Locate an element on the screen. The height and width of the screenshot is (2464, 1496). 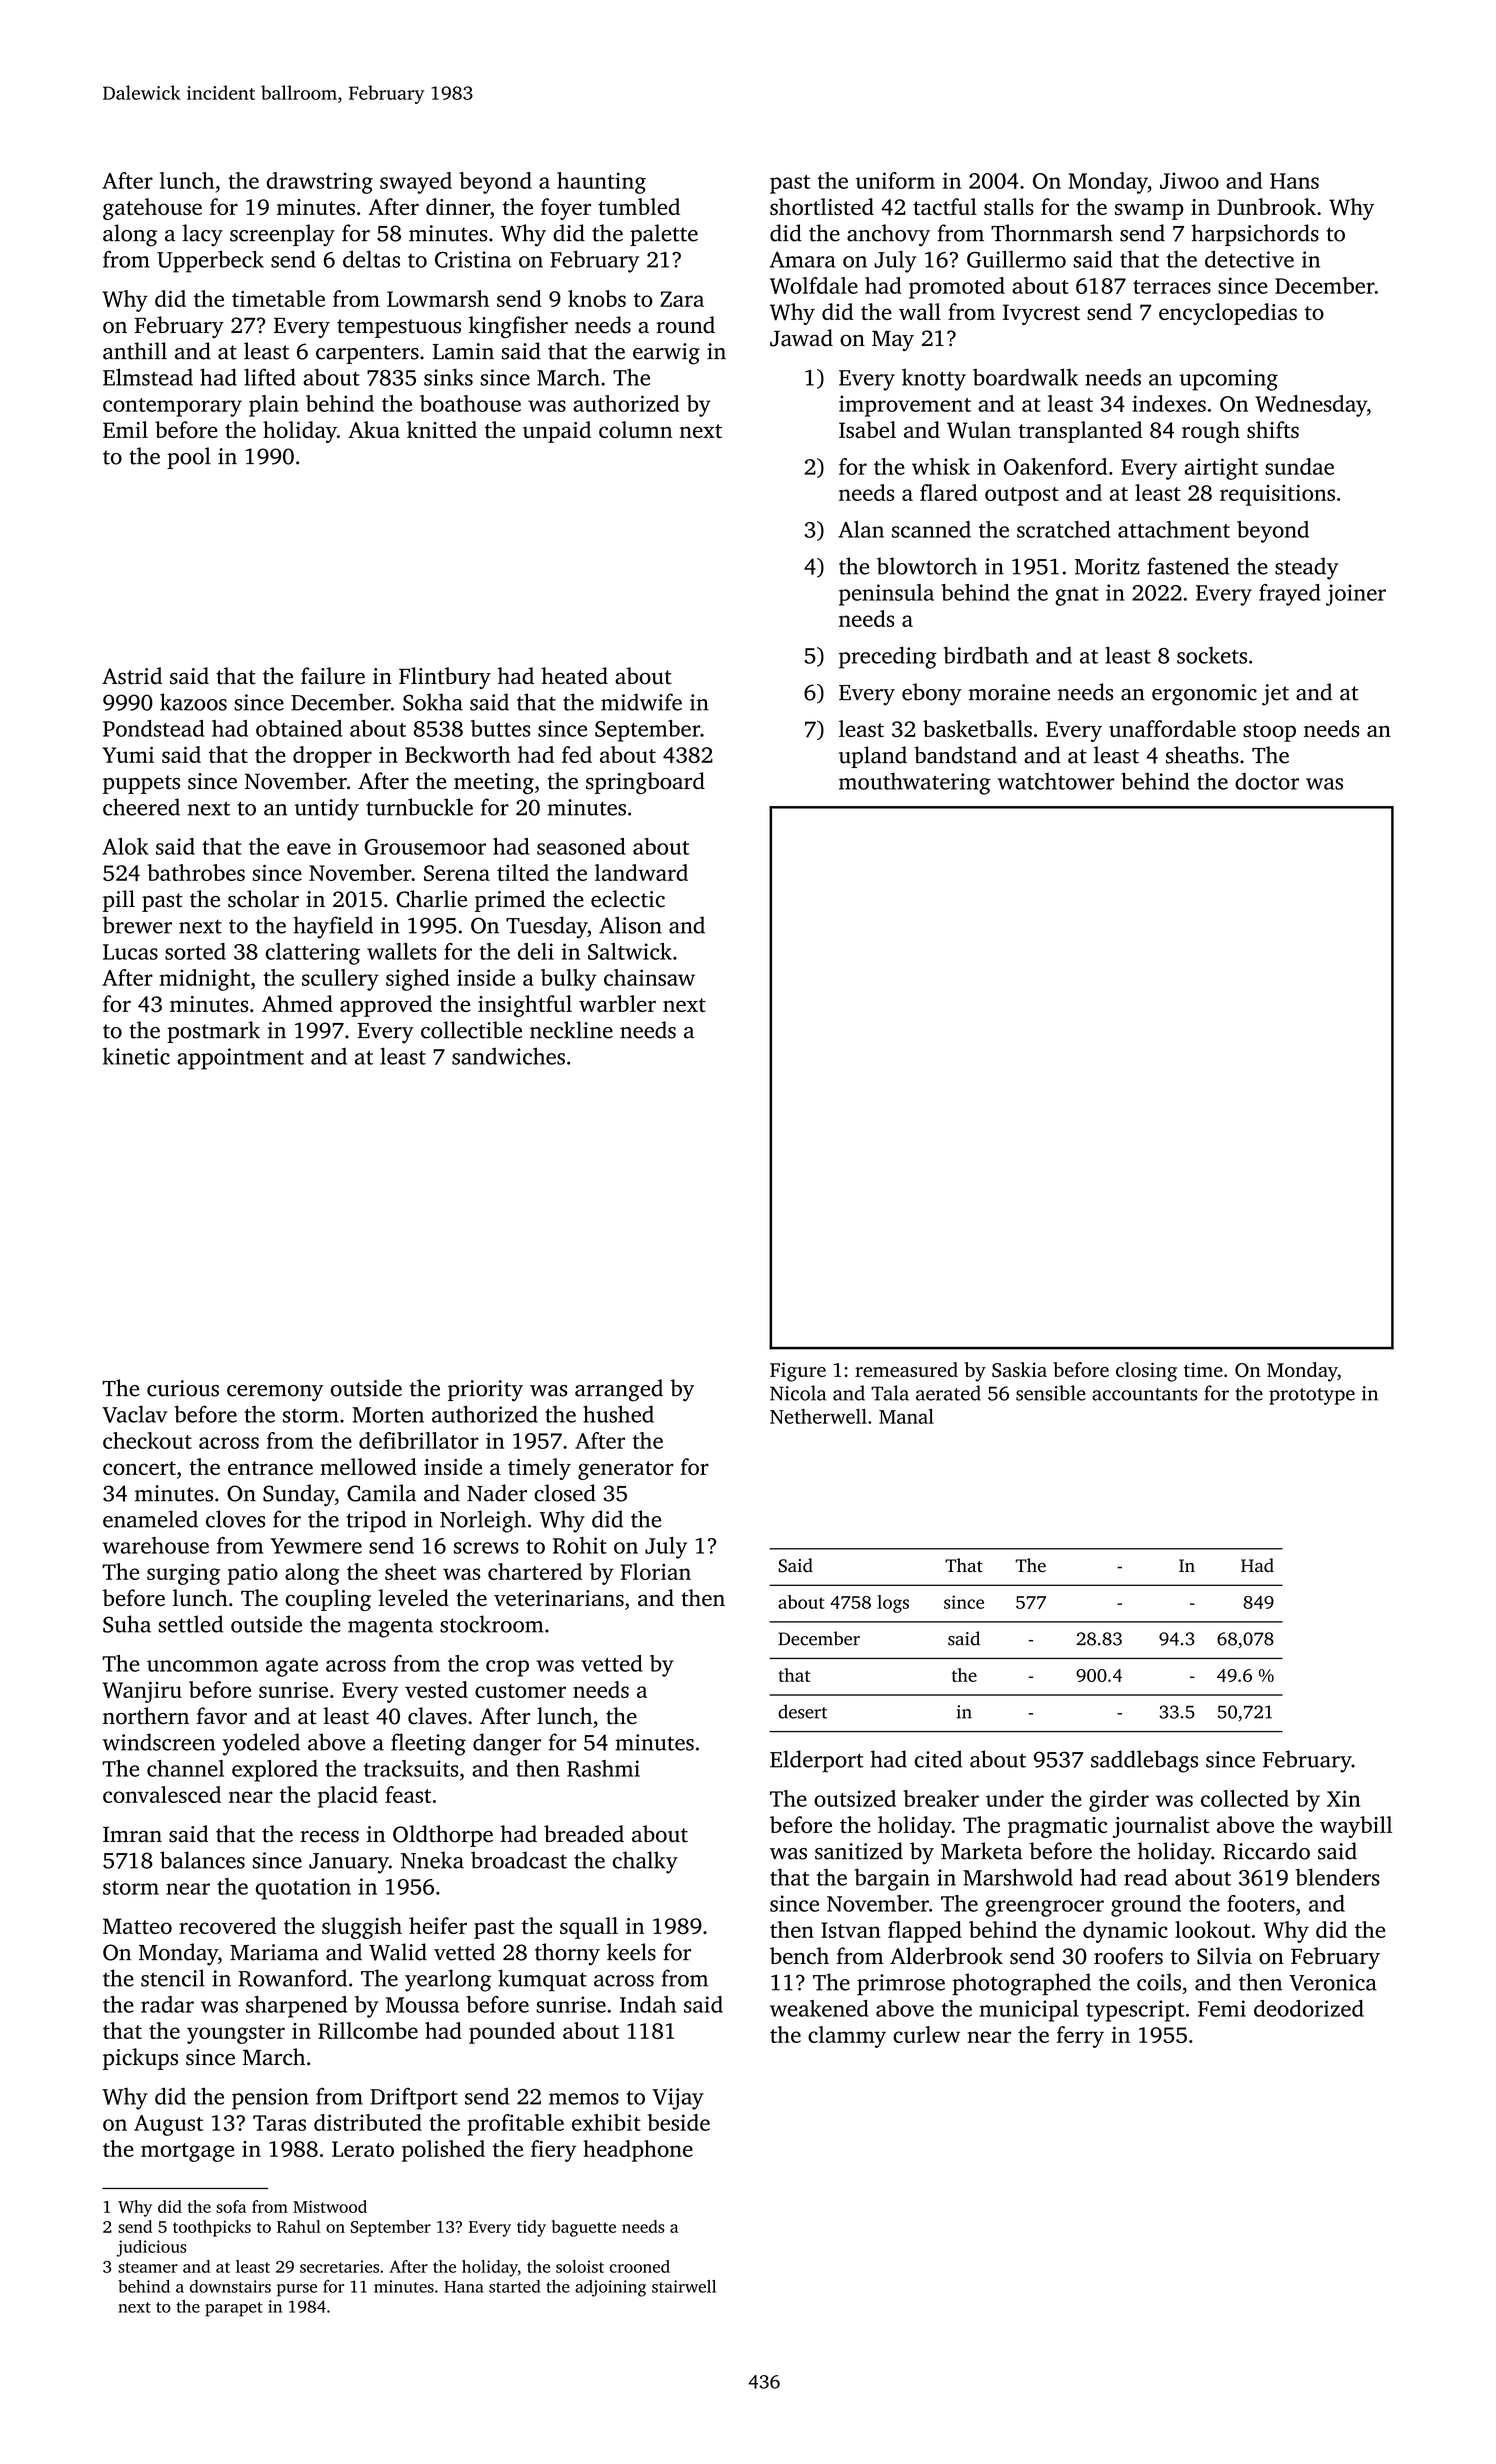
enameled is located at coordinates (150, 1519).
